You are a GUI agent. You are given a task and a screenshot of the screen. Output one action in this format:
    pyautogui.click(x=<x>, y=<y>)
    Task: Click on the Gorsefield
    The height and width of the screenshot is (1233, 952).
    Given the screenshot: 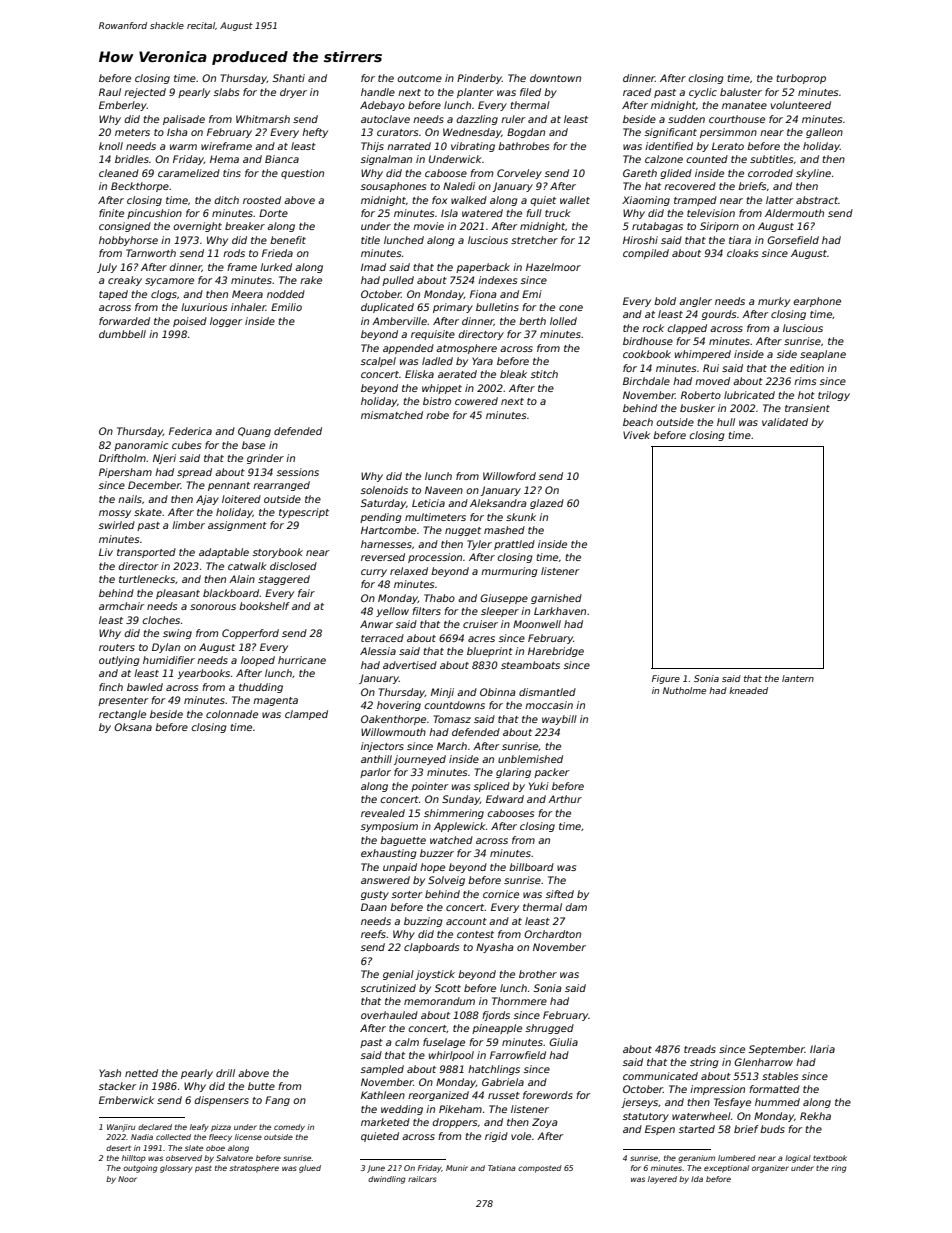 What is the action you would take?
    pyautogui.click(x=793, y=240)
